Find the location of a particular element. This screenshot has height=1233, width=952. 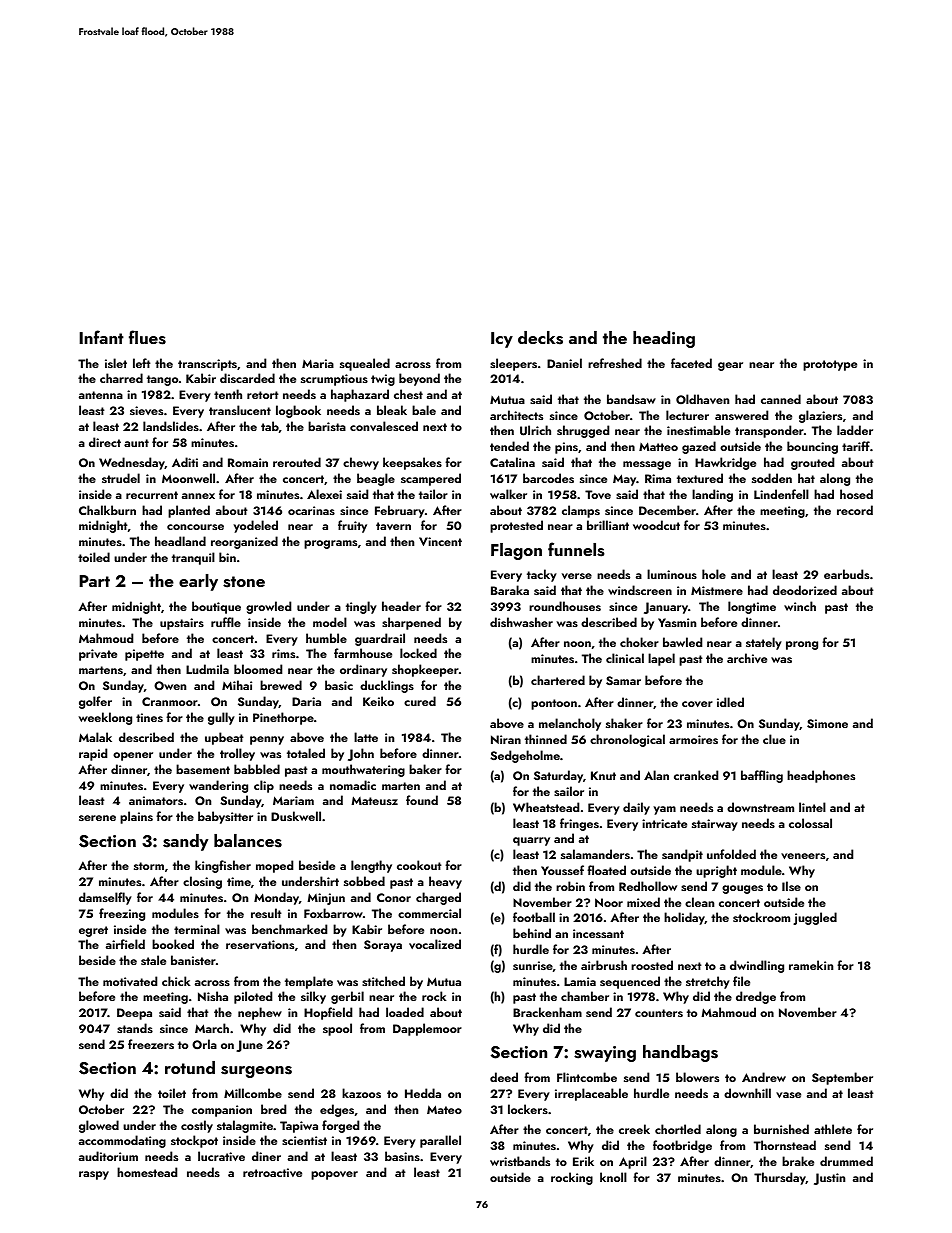

cured is located at coordinates (420, 701).
